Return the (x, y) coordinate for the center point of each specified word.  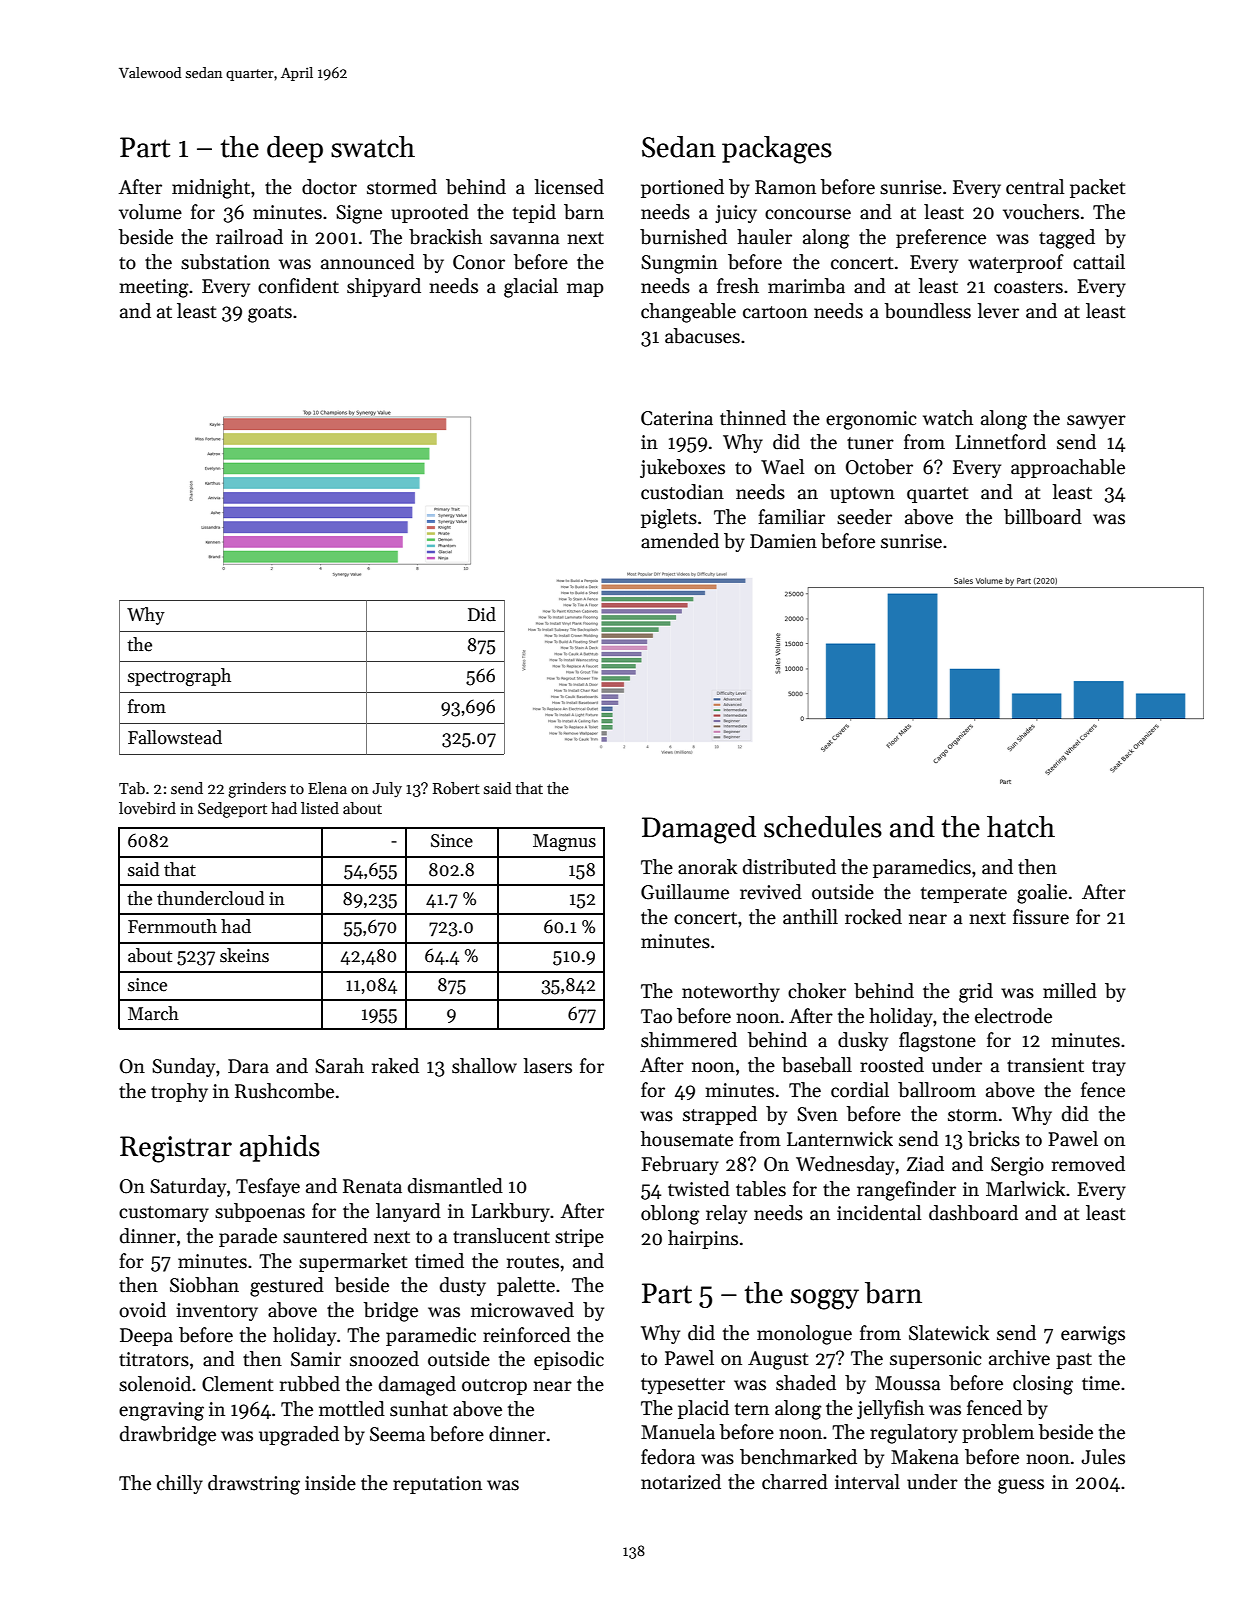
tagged (1067, 239)
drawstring (254, 1485)
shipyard (384, 287)
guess (1021, 1486)
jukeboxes (682, 468)
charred (795, 1482)
